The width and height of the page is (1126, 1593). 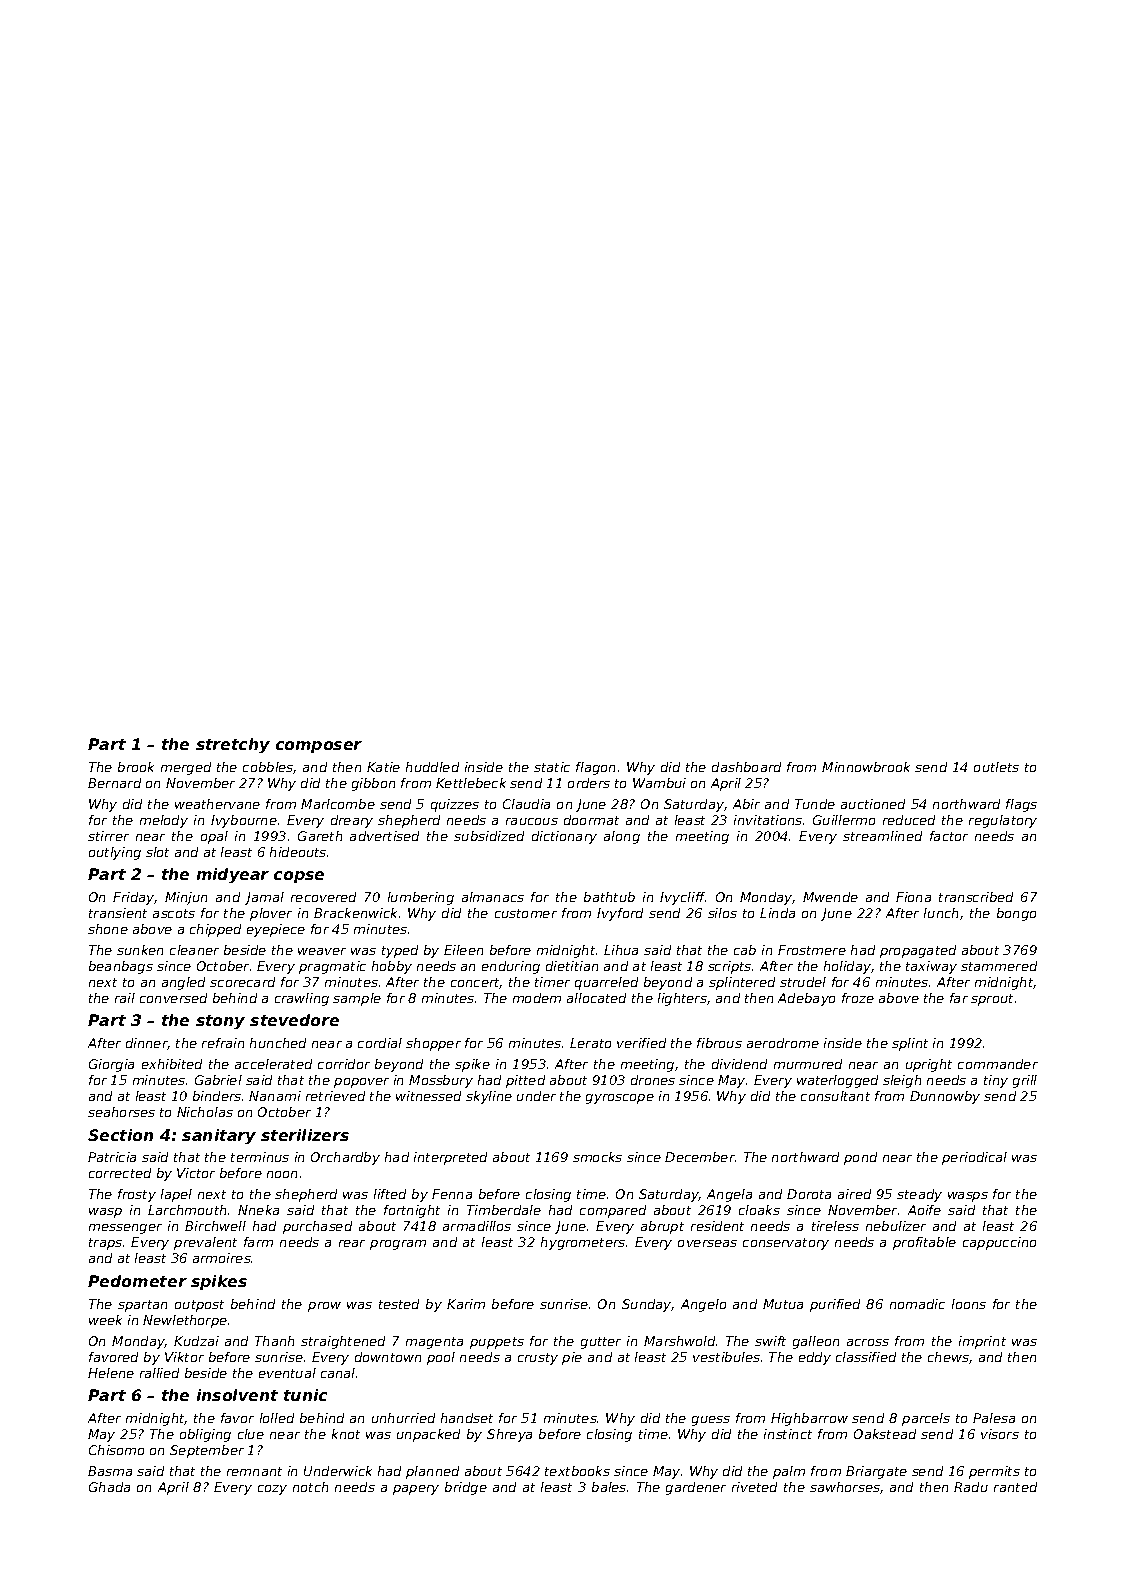 I want to click on static, so click(x=552, y=767).
